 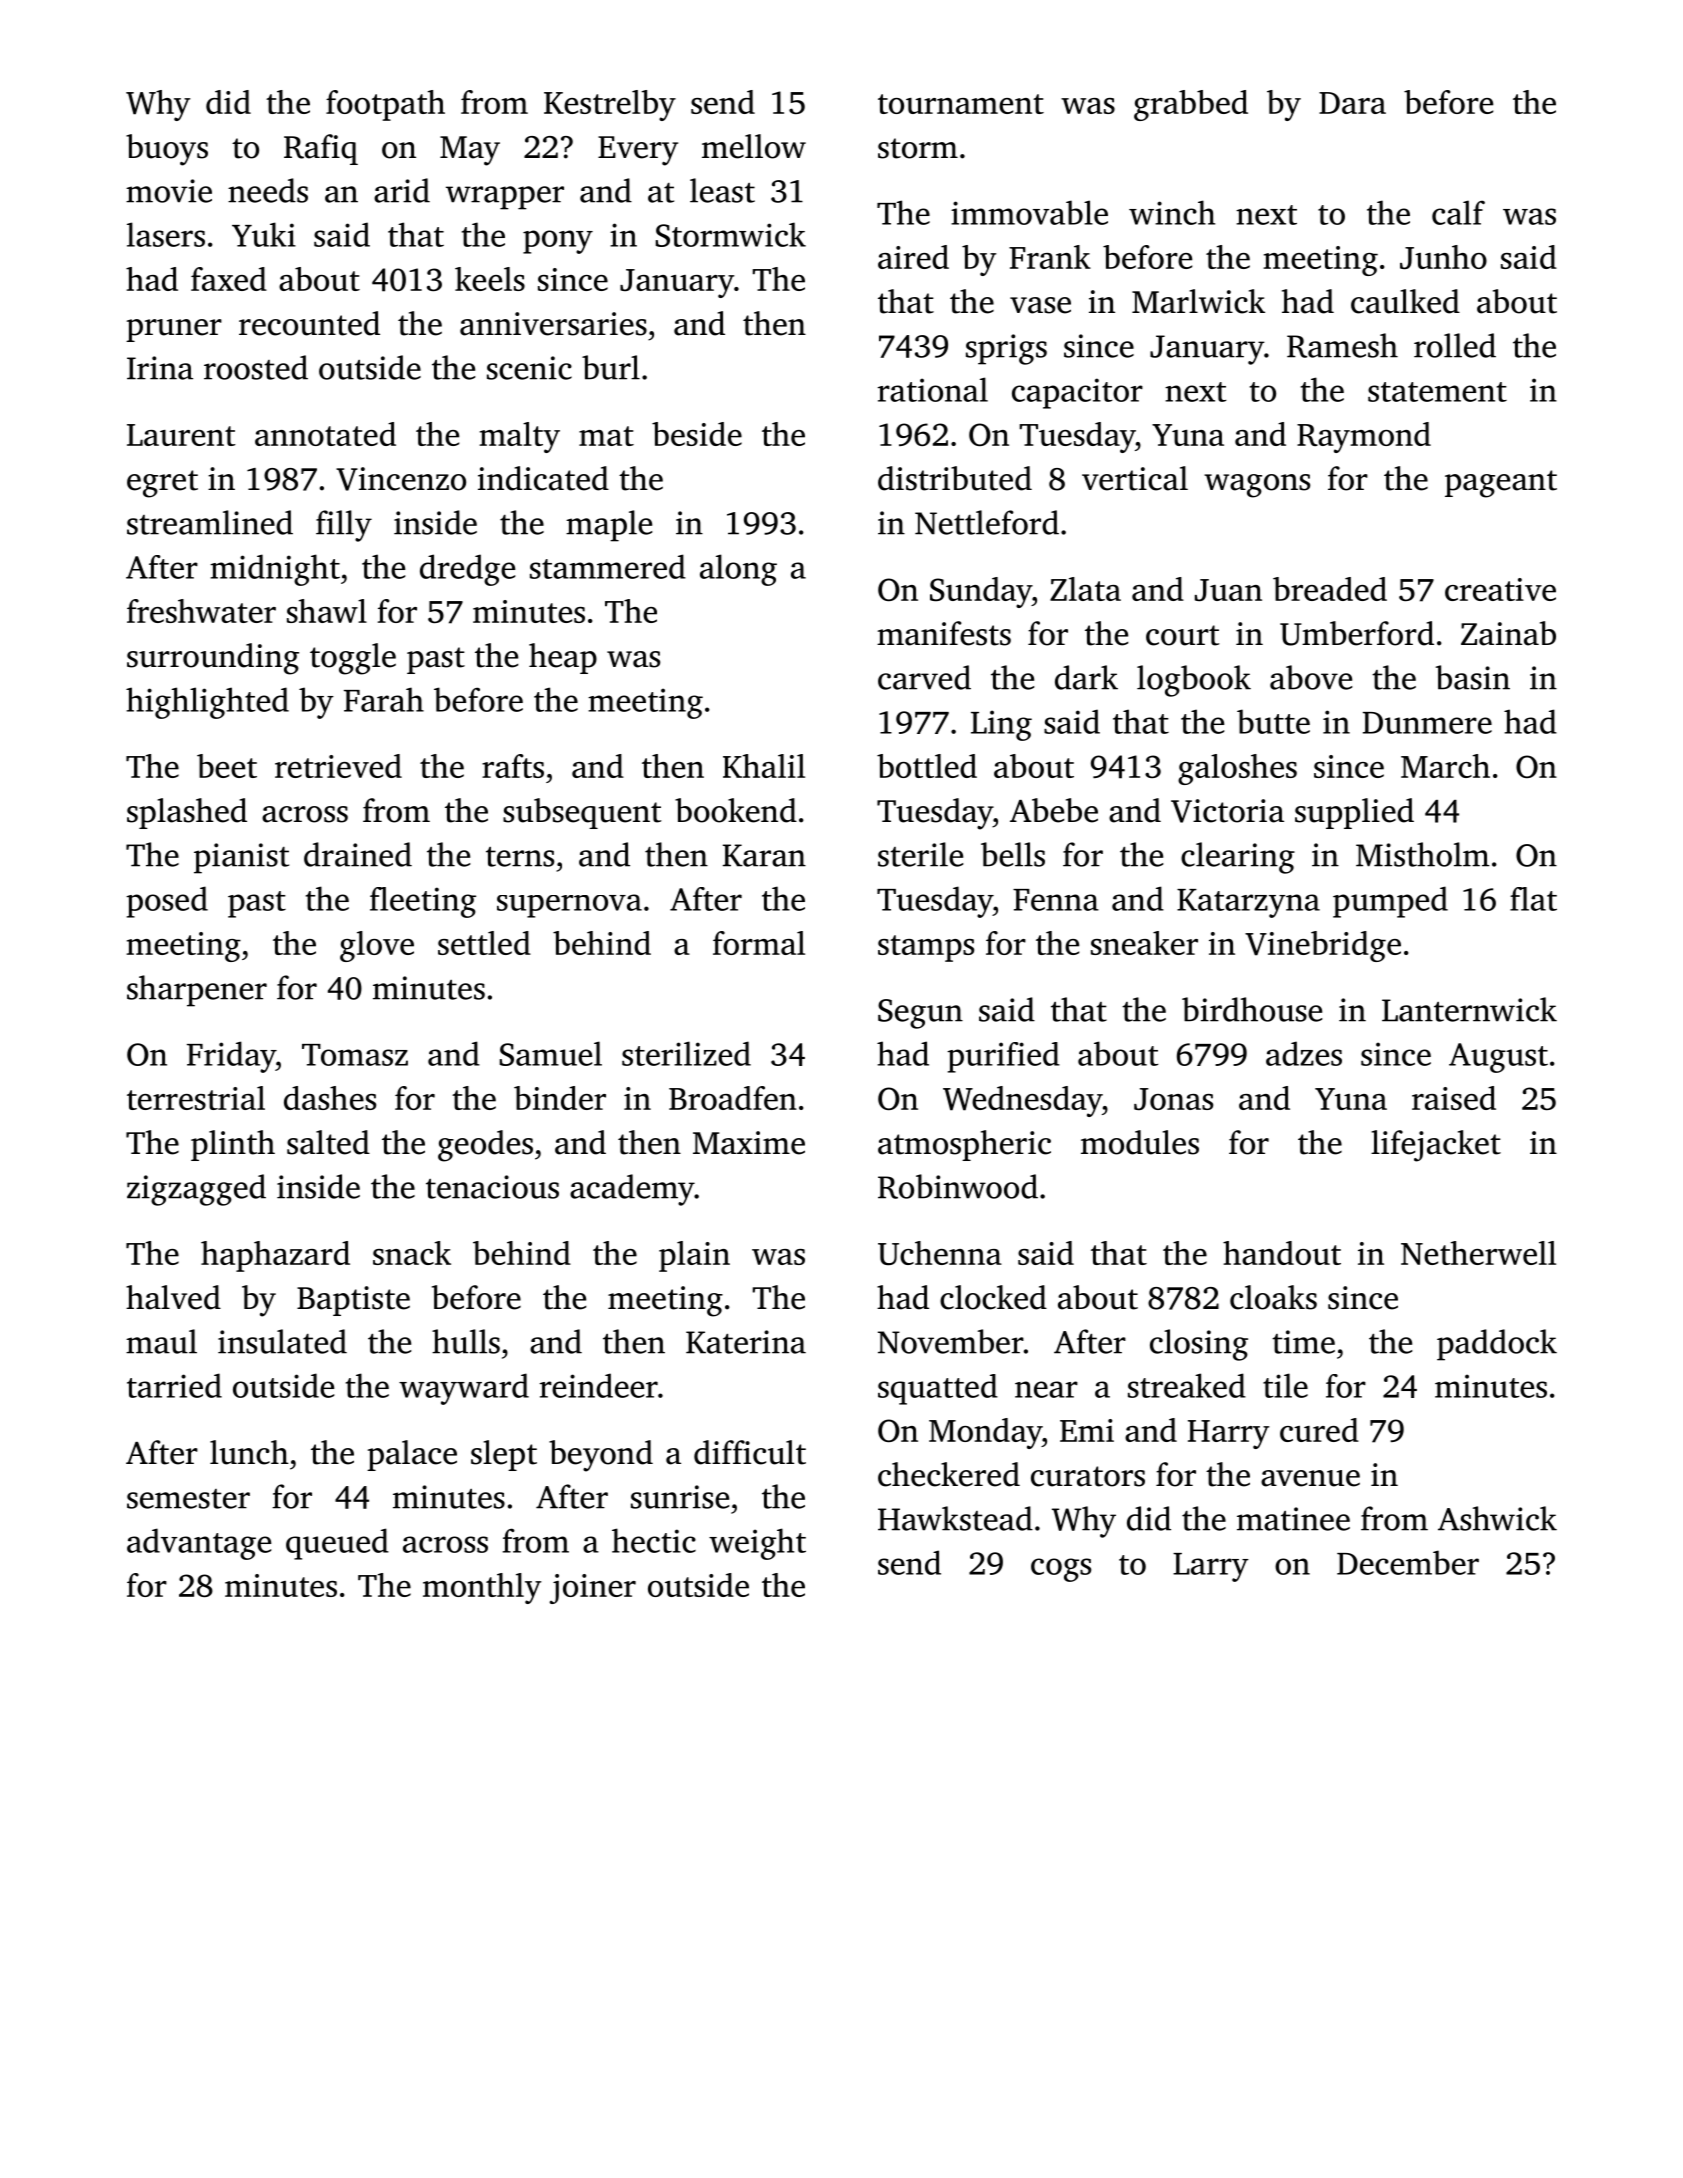 What do you see at coordinates (1437, 392) in the image?
I see `statement` at bounding box center [1437, 392].
